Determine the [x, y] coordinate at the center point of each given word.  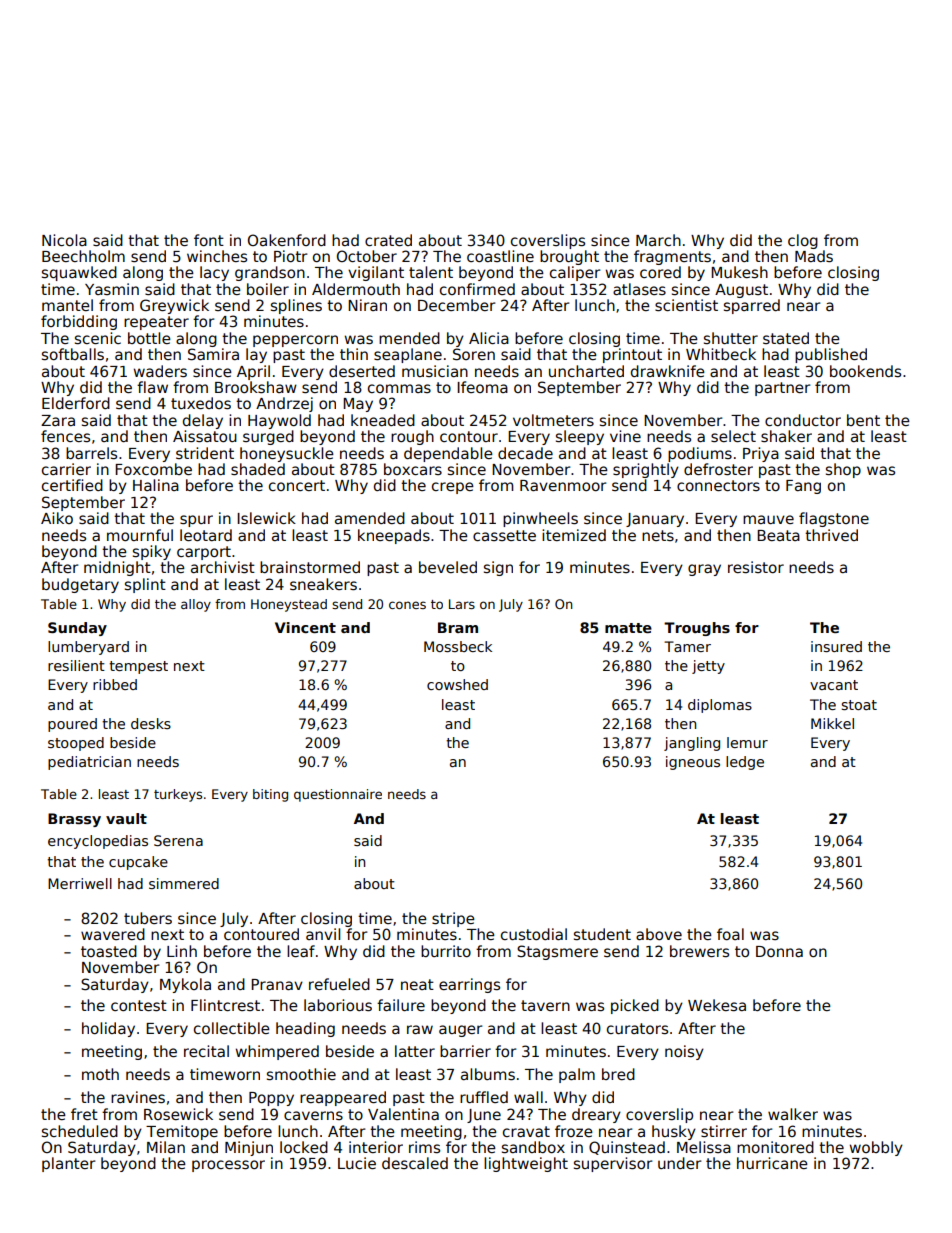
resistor [756, 567]
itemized [574, 535]
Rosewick [178, 1114]
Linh [182, 951]
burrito [446, 951]
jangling [692, 744]
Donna [779, 951]
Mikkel [832, 723]
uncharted [586, 371]
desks [151, 723]
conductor [803, 420]
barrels [91, 453]
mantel [67, 305]
